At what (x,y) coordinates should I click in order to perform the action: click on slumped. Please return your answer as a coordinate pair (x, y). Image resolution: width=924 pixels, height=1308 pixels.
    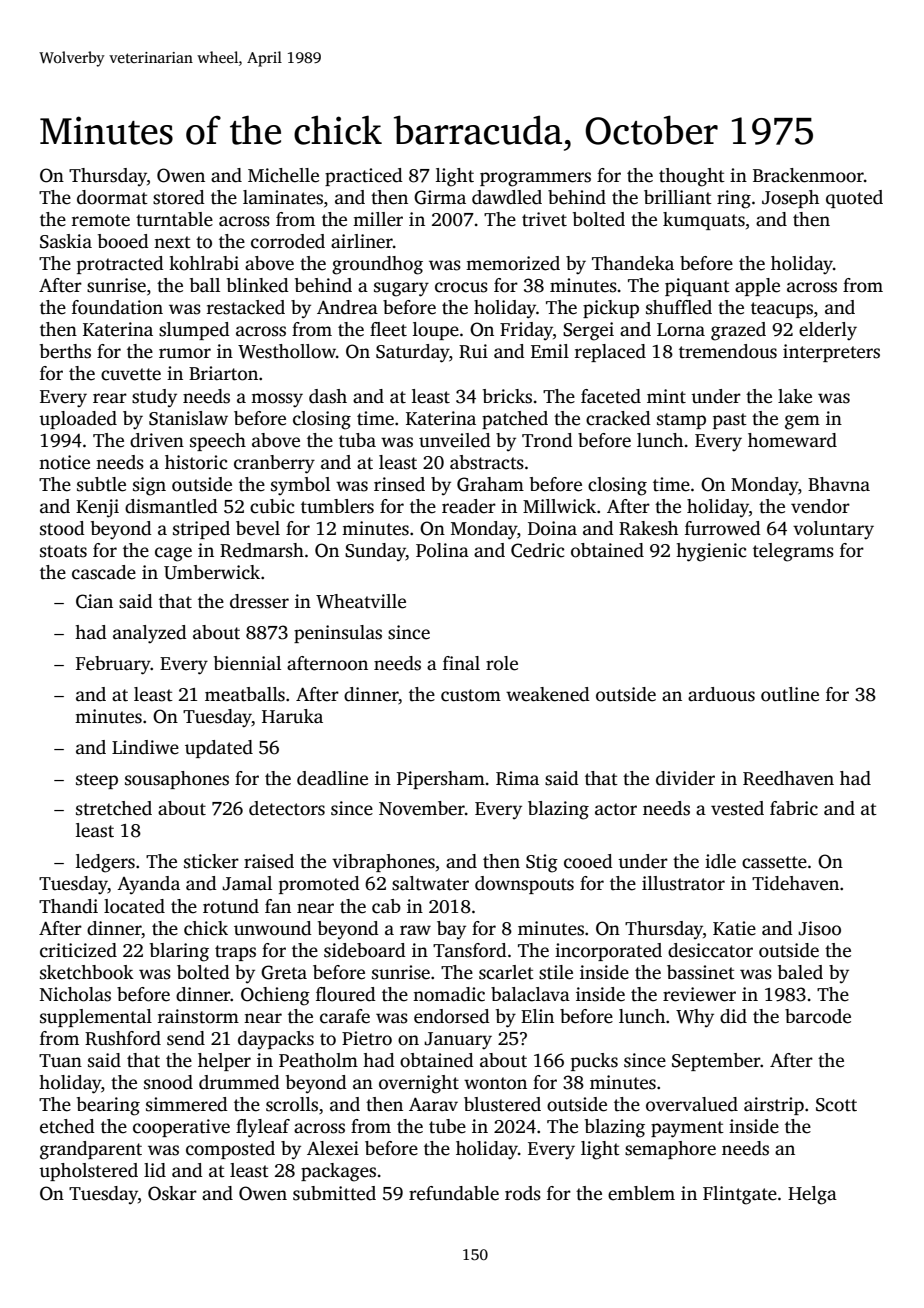
    Looking at the image, I should click on (194, 331).
